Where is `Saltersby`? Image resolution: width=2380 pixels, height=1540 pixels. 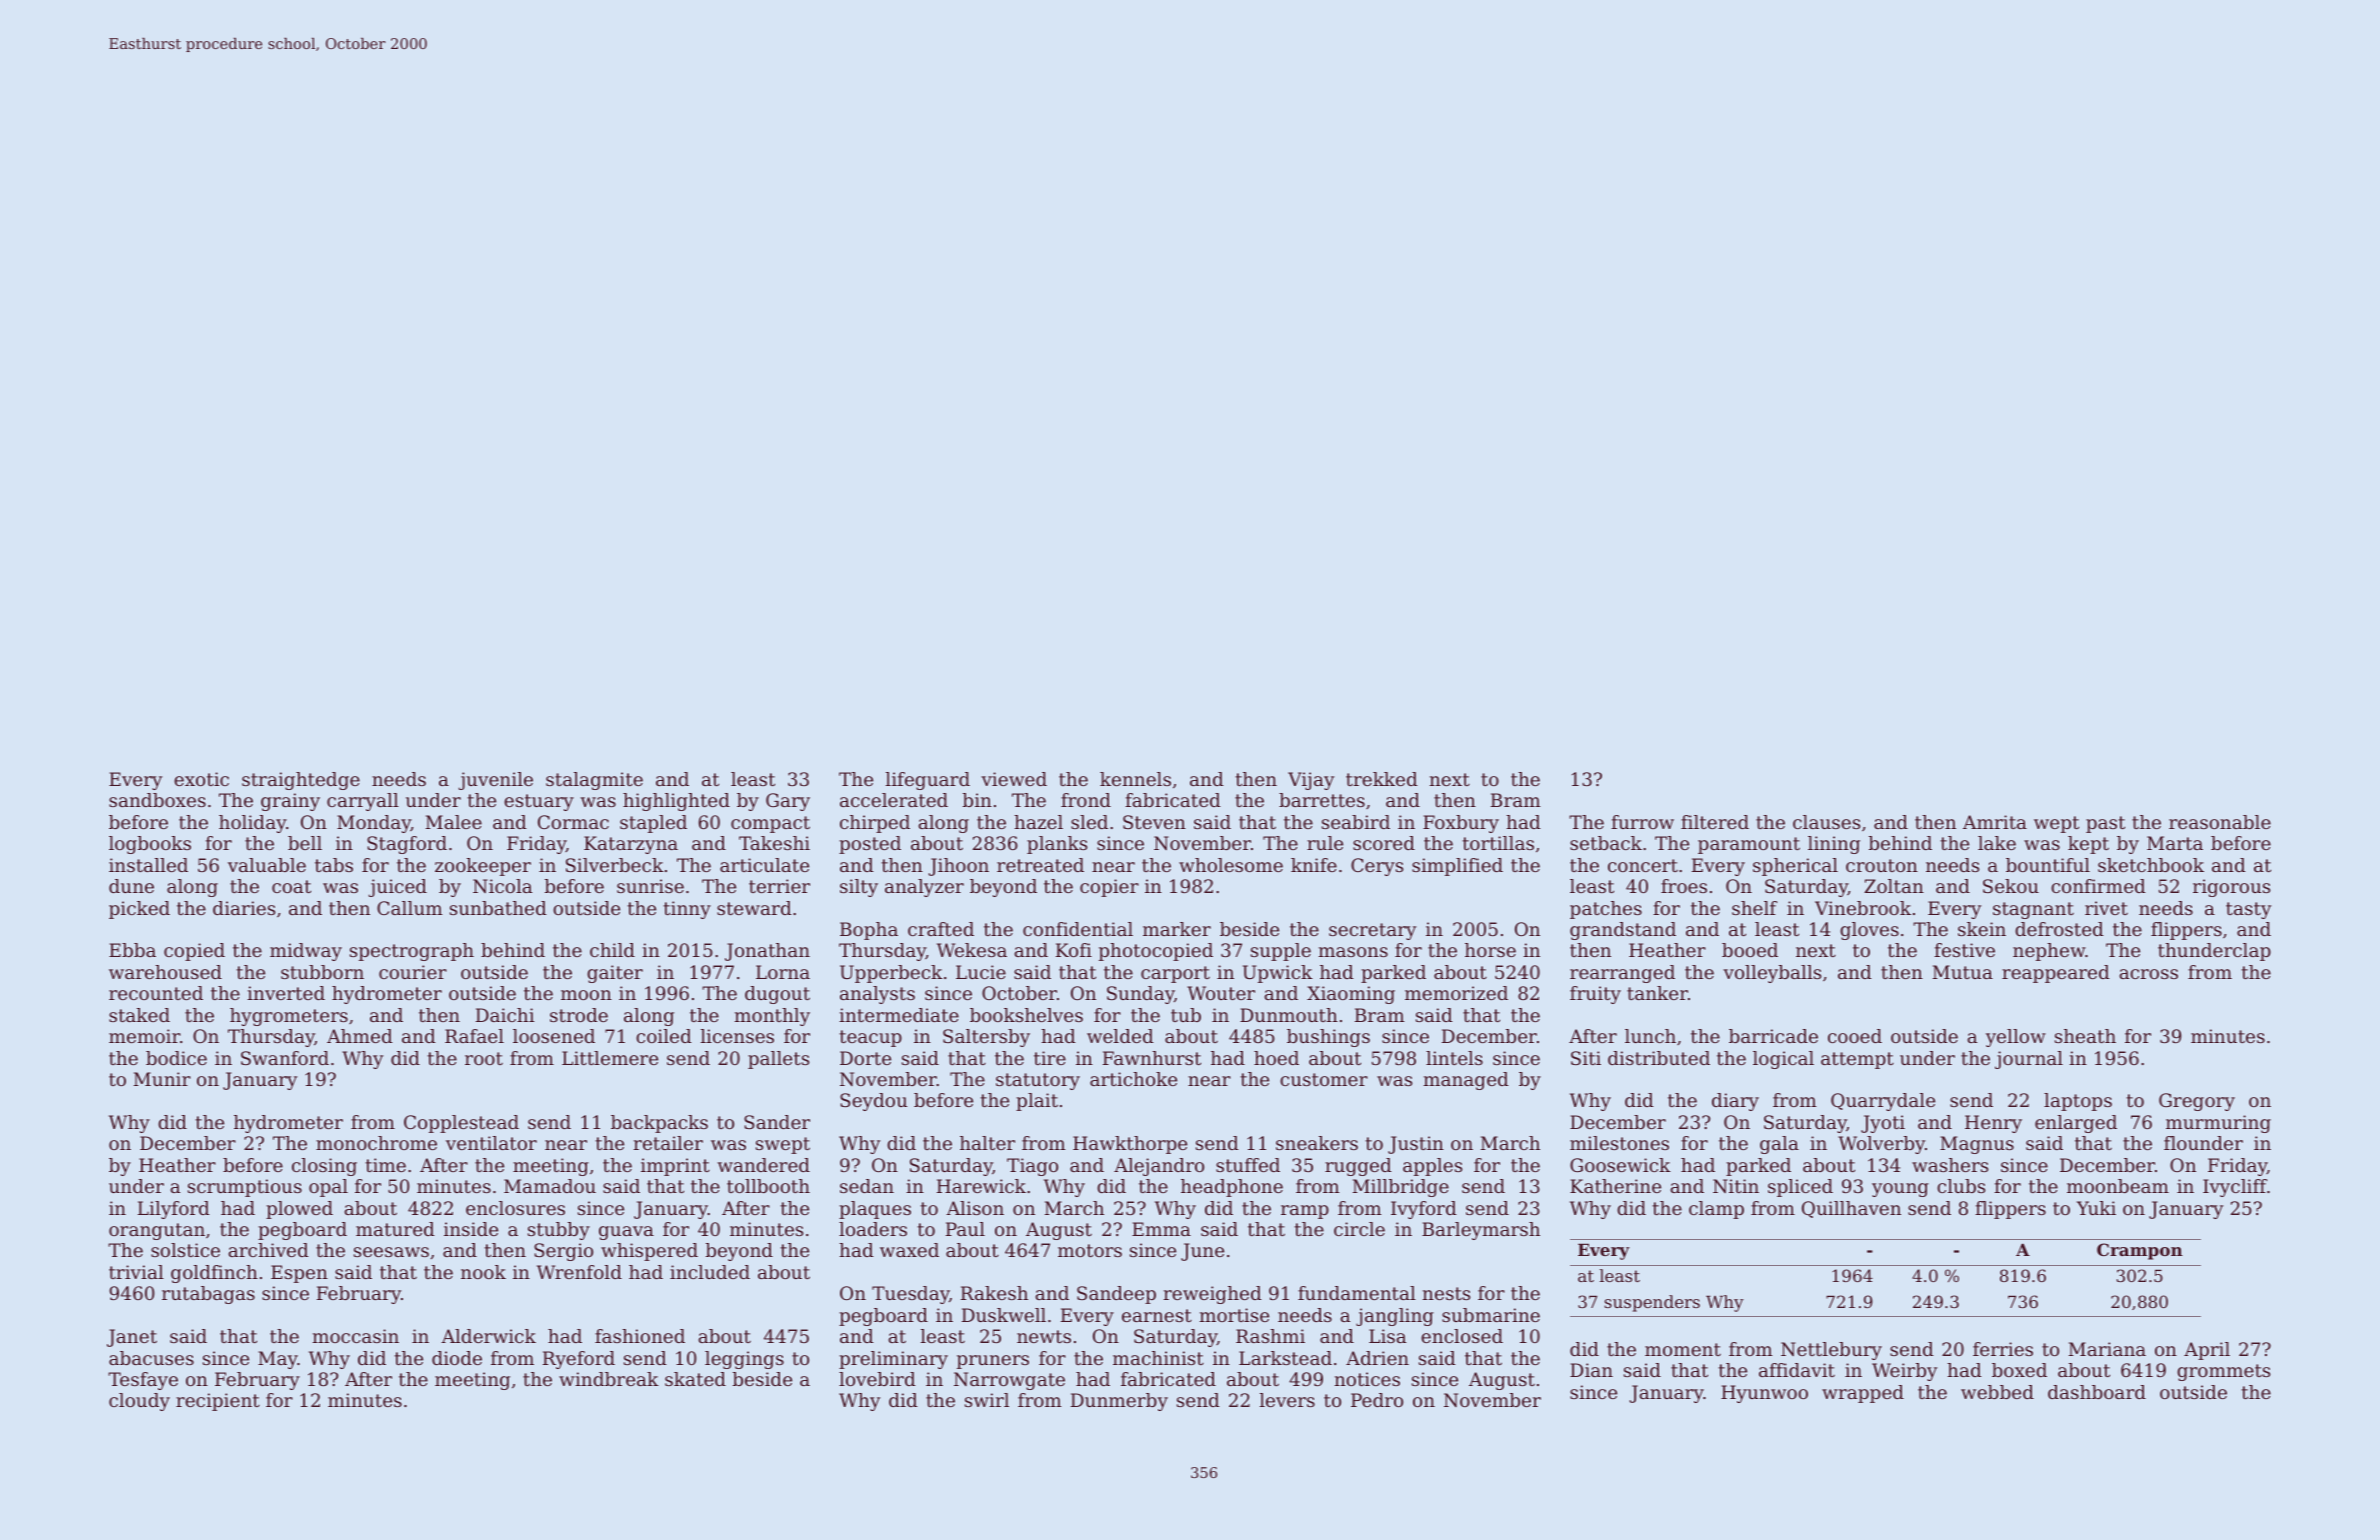
Saltersby is located at coordinates (986, 1038).
